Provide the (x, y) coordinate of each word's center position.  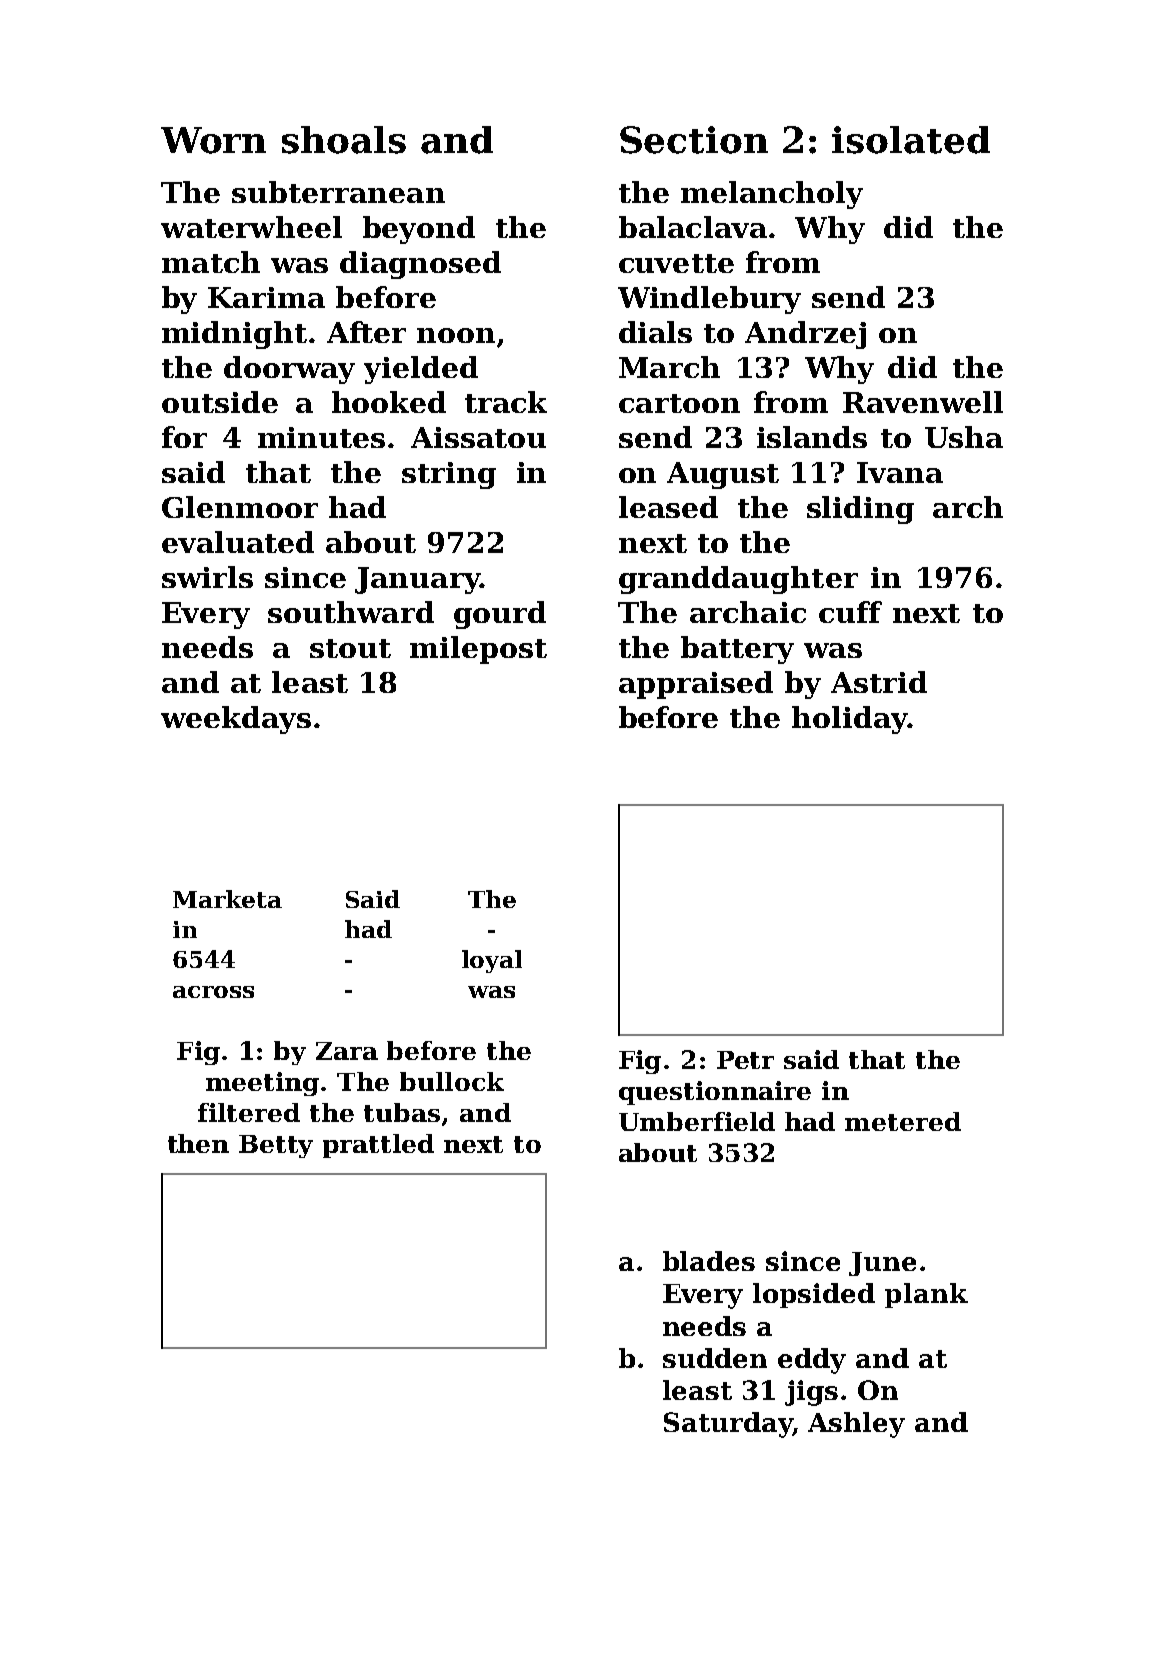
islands (812, 437)
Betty (276, 1146)
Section (694, 140)
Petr (745, 1060)
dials (655, 332)
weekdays (236, 720)
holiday (850, 720)
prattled (378, 1146)
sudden (715, 1358)
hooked (389, 402)
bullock (452, 1081)
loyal (492, 961)
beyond (419, 230)
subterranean (338, 192)
